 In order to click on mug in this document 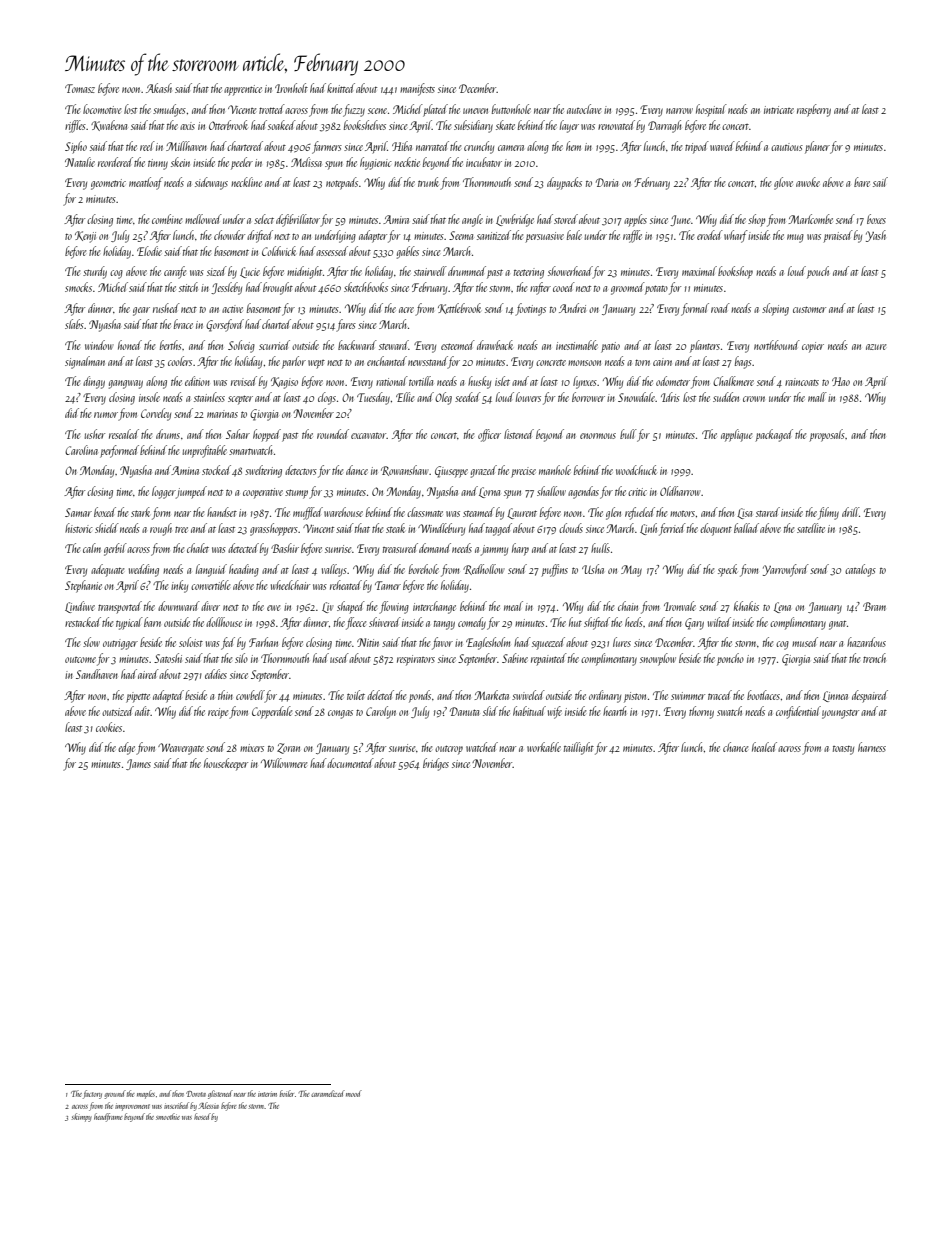, I will do `click(795, 238)`.
